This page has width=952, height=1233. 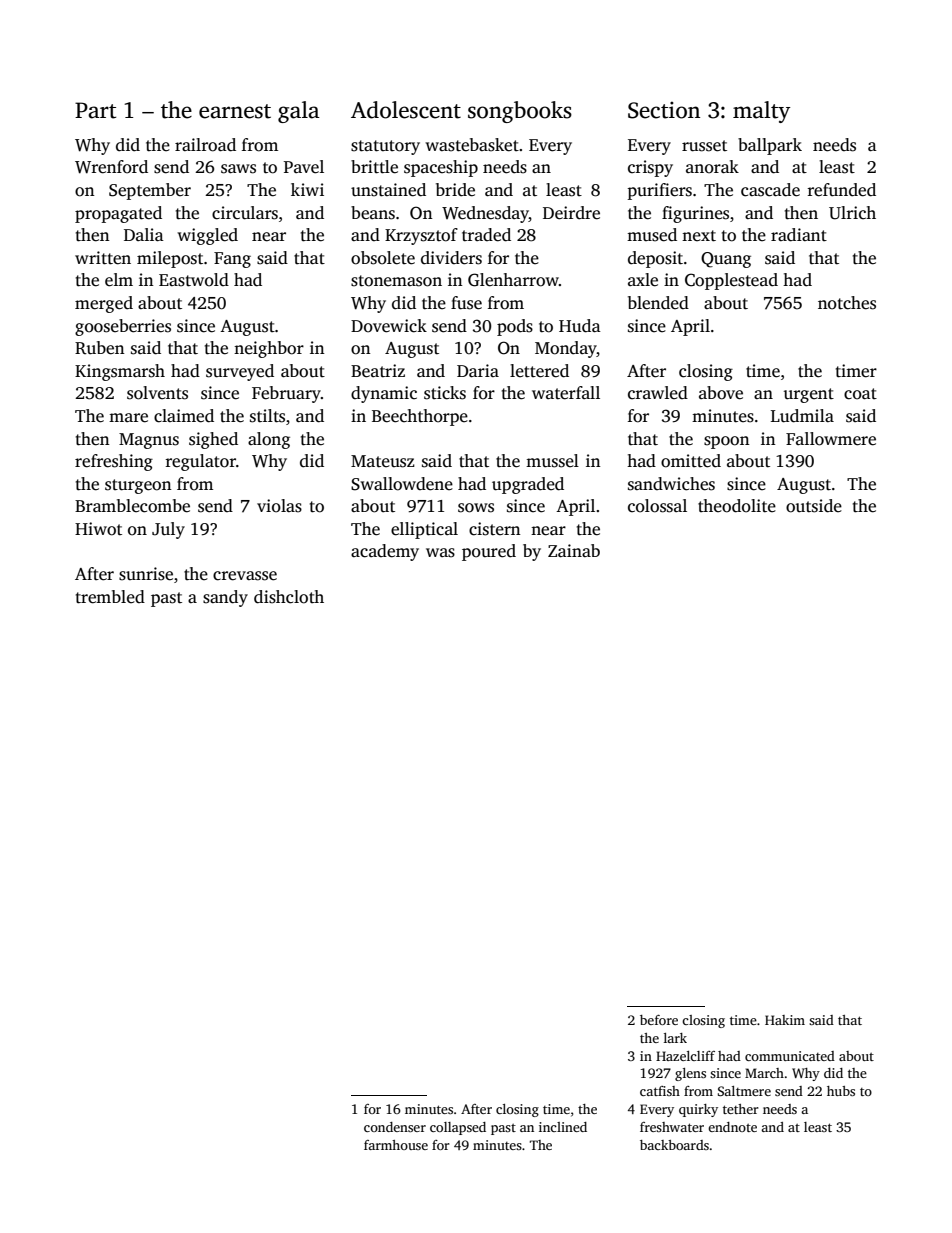 What do you see at coordinates (764, 1073) in the page?
I see `March` at bounding box center [764, 1073].
